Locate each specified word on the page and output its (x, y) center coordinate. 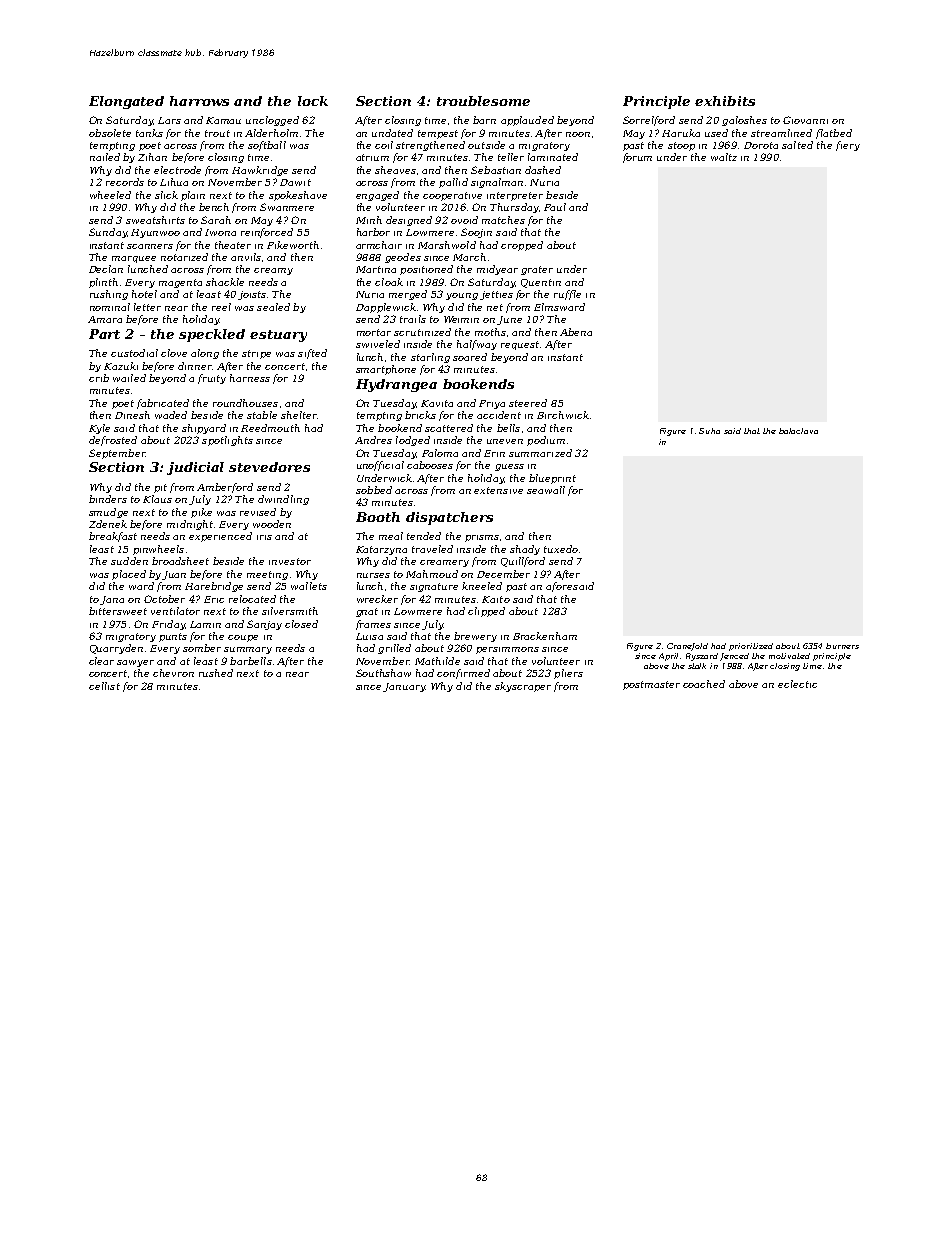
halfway (477, 345)
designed (409, 221)
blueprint (552, 479)
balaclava (798, 431)
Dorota (761, 145)
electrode (177, 170)
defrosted (113, 441)
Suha (709, 431)
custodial (134, 353)
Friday (168, 625)
